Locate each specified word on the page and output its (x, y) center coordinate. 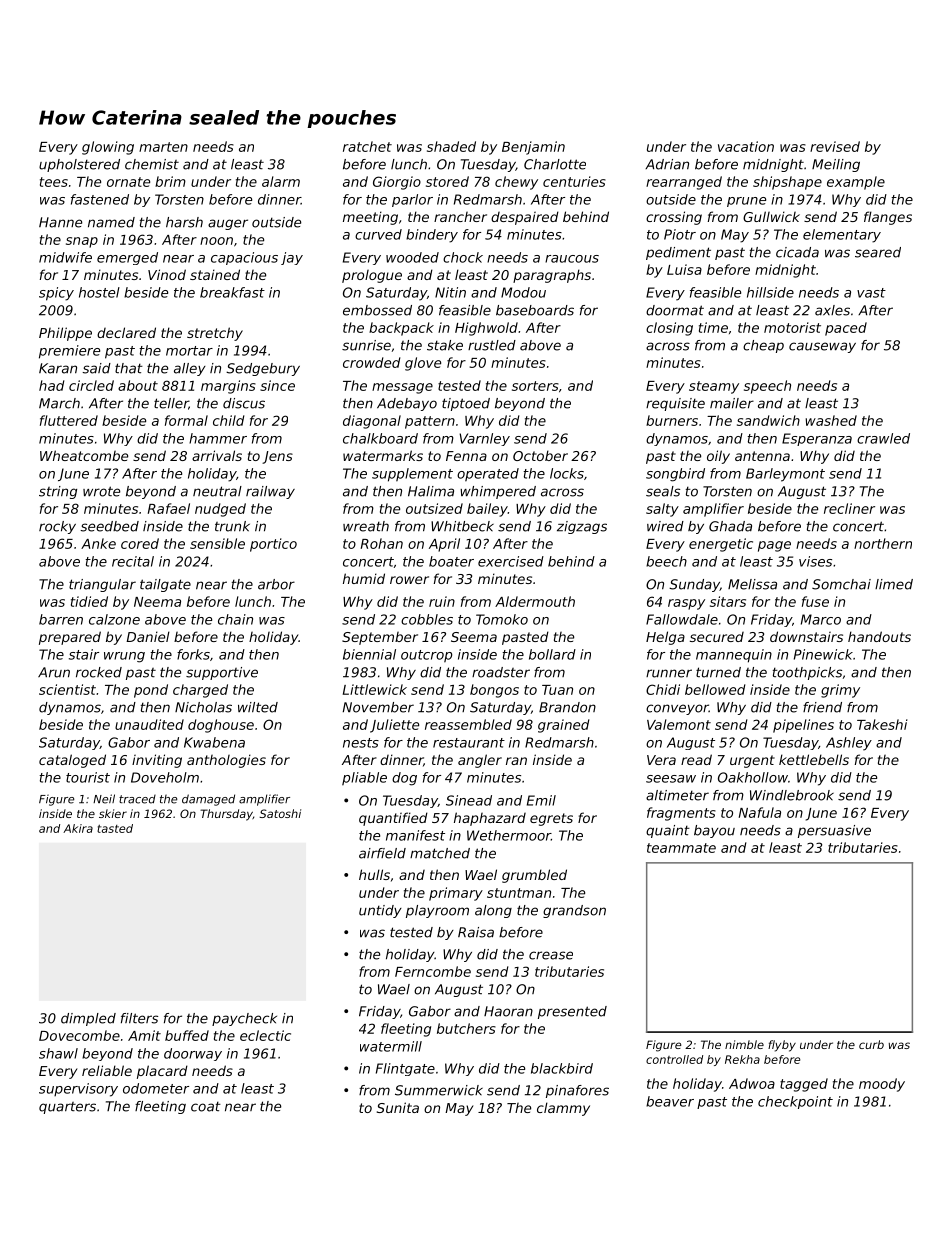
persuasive (834, 831)
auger (228, 224)
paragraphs (552, 276)
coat (206, 1107)
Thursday (226, 815)
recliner (849, 508)
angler (480, 761)
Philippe (65, 334)
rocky (57, 527)
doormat (675, 310)
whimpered (498, 492)
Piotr (680, 234)
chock (463, 257)
